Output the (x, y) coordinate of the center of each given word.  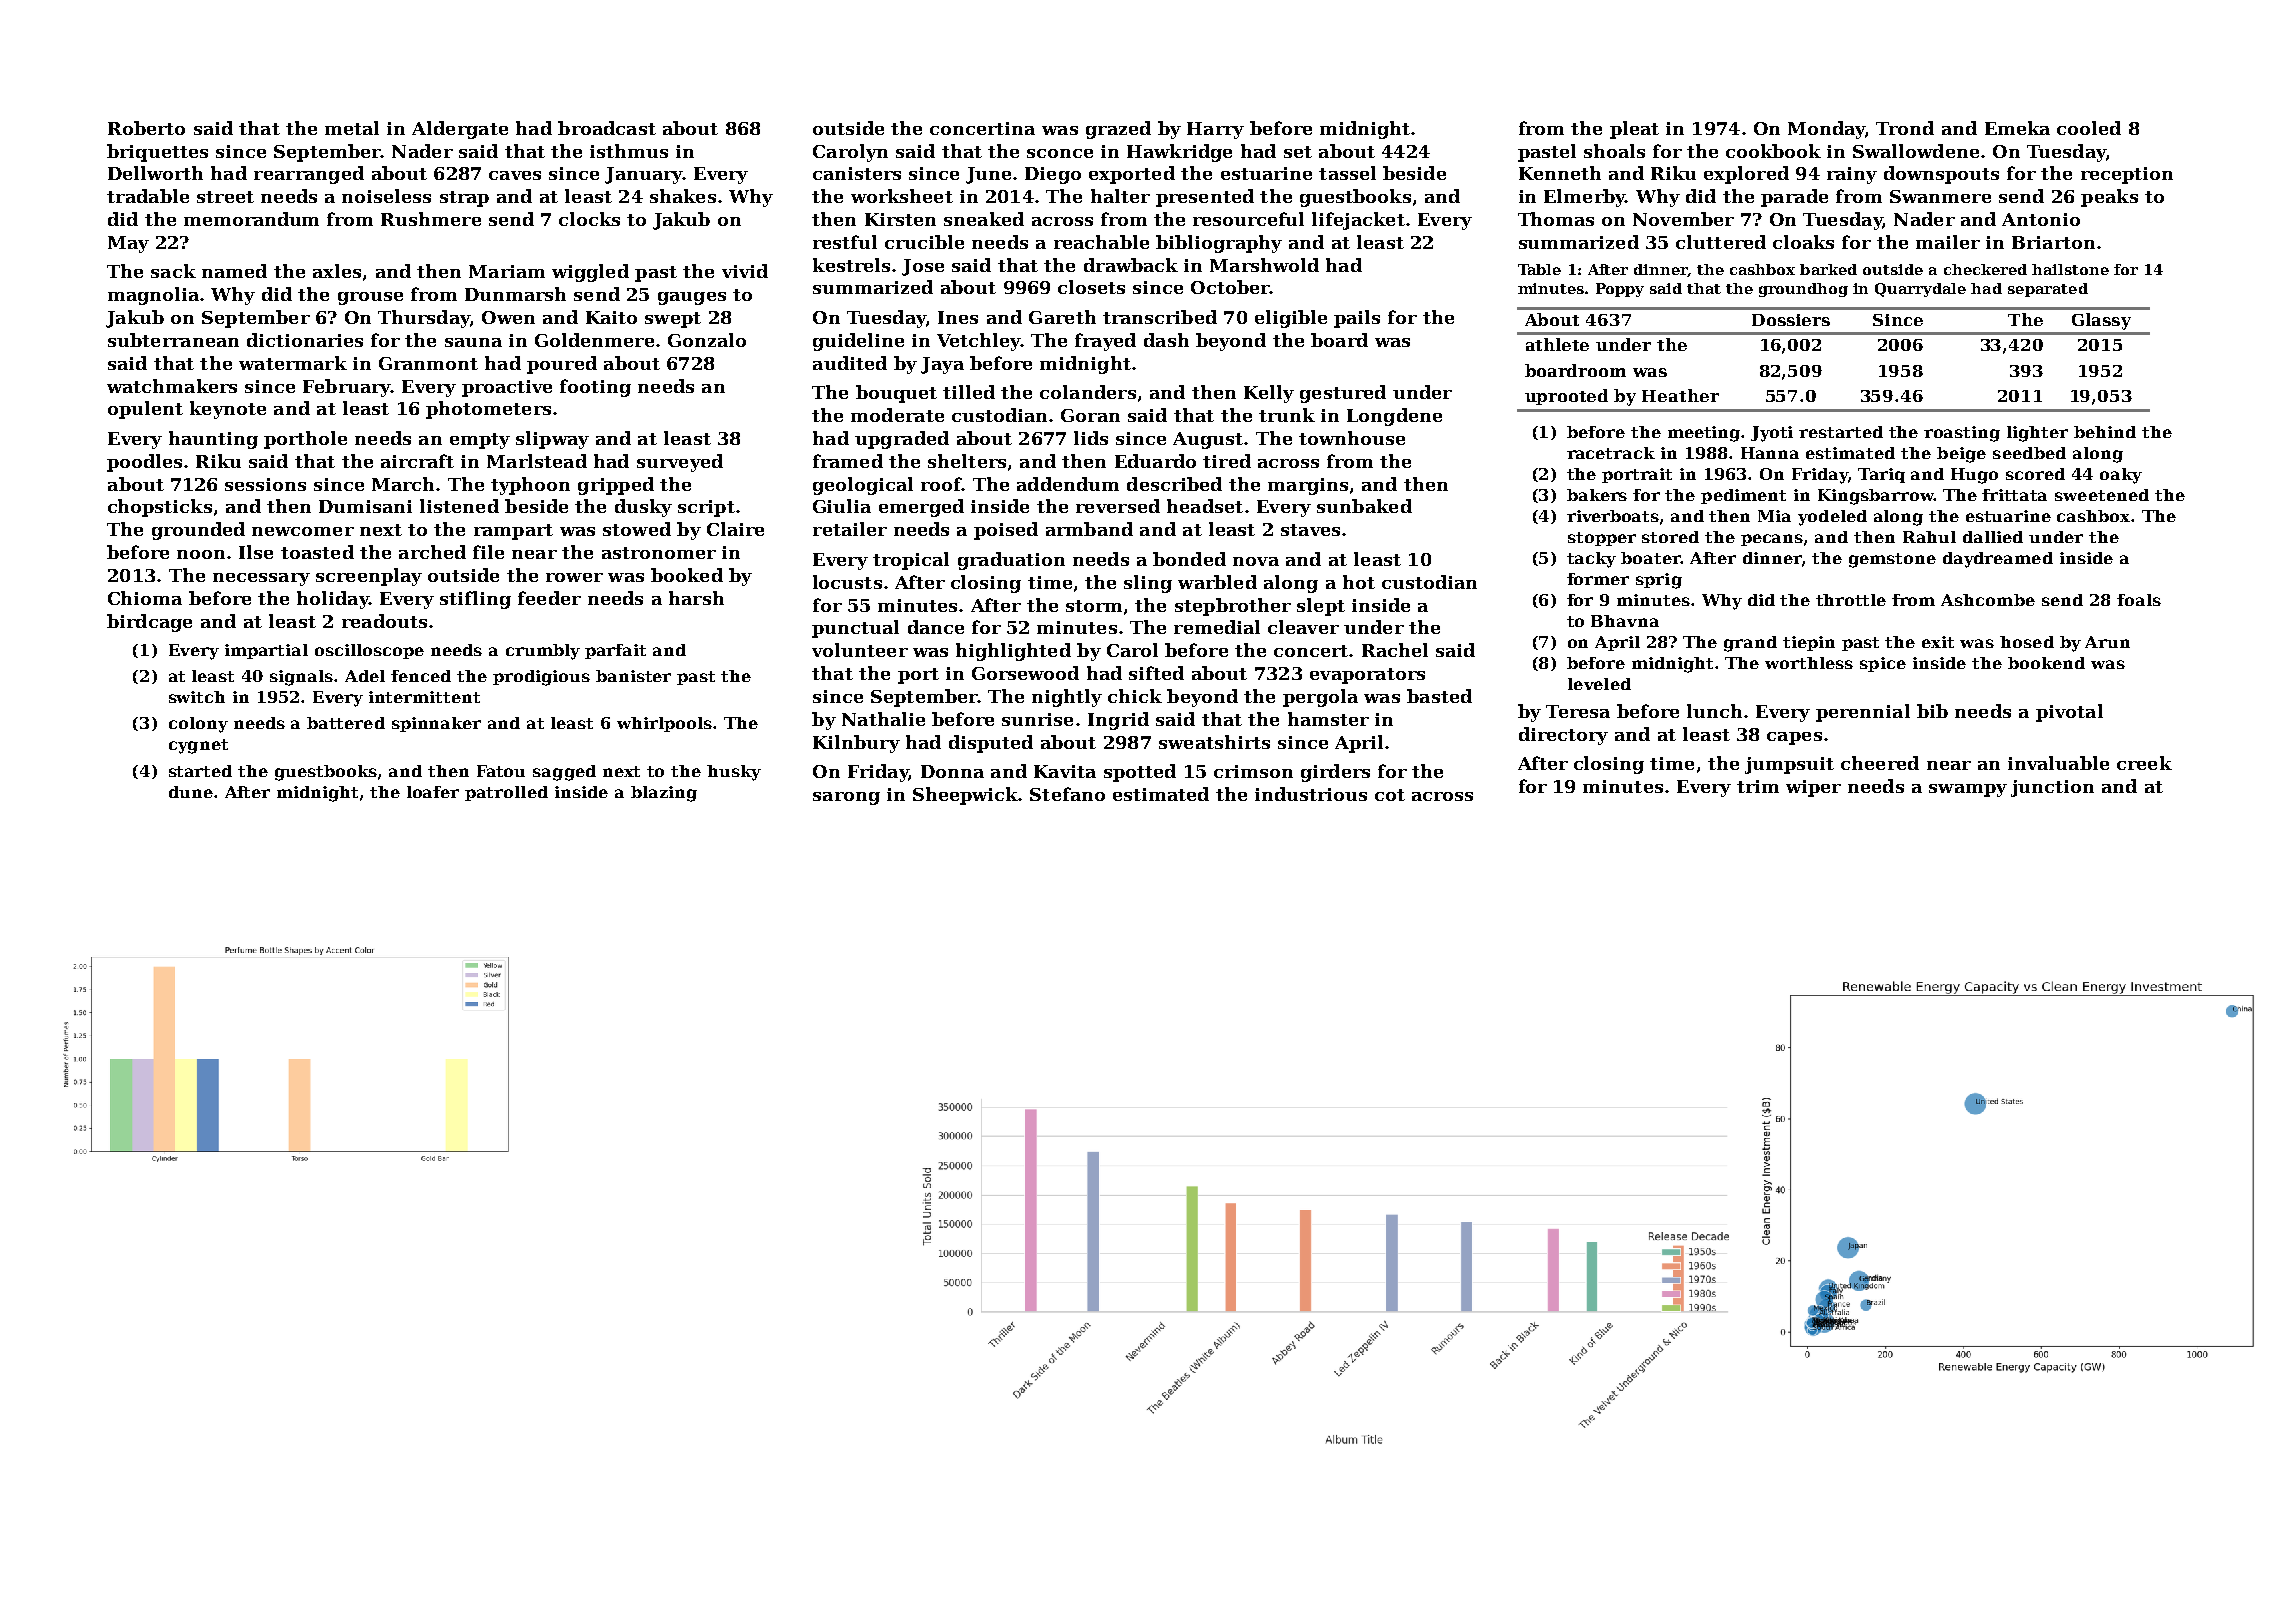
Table (1539, 269)
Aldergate (460, 130)
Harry (1215, 130)
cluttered (1721, 242)
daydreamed (1998, 560)
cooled (2089, 128)
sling (1148, 584)
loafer (433, 792)
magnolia (153, 296)
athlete (1557, 344)
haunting (213, 440)
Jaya (942, 365)
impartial (266, 651)
